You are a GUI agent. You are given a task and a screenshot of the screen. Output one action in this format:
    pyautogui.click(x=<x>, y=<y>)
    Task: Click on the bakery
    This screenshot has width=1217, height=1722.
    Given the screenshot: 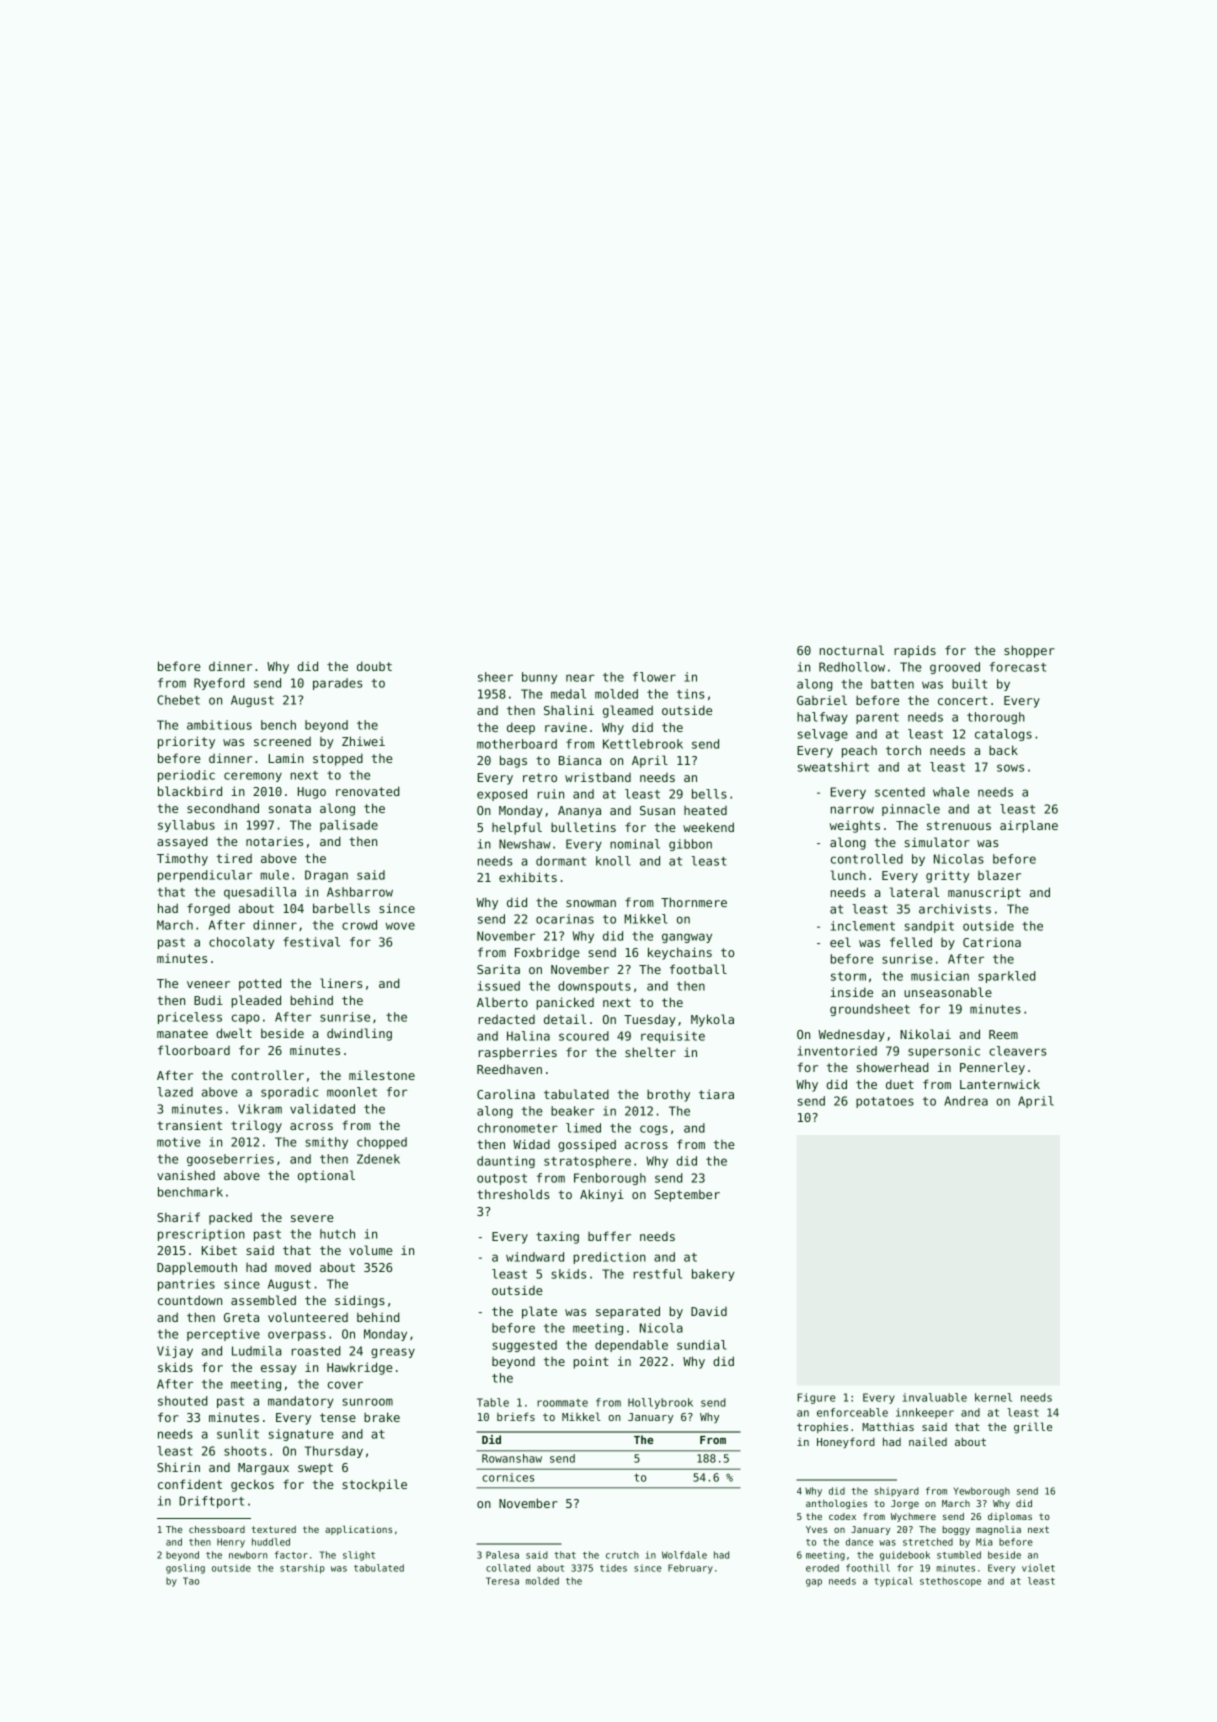 What is the action you would take?
    pyautogui.click(x=713, y=1275)
